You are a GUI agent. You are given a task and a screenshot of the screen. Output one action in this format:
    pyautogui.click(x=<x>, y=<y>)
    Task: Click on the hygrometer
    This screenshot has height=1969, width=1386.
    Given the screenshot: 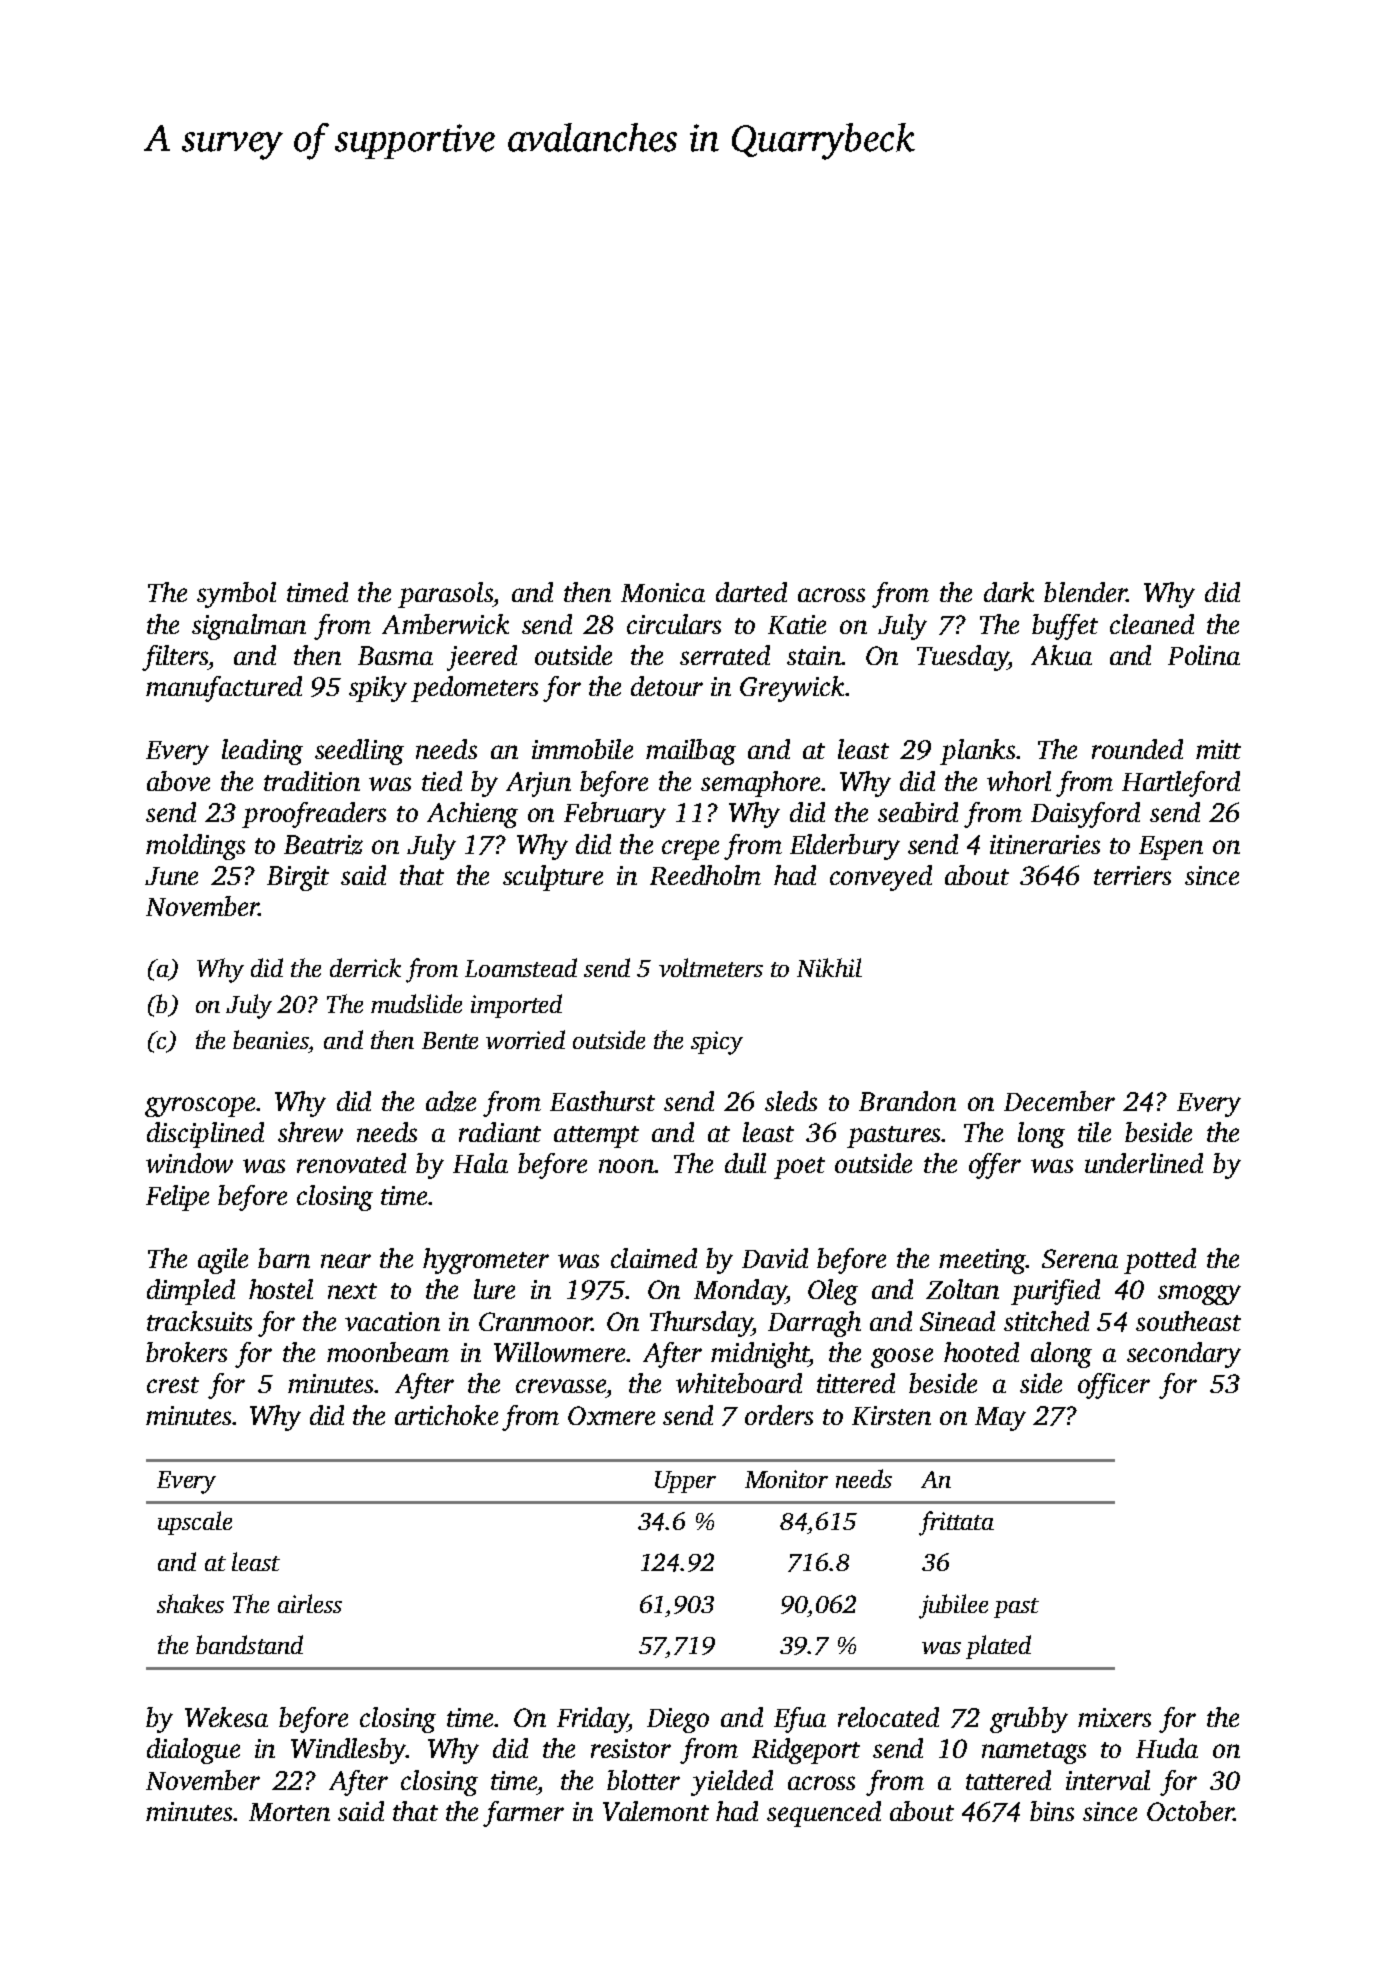 What is the action you would take?
    pyautogui.click(x=486, y=1261)
